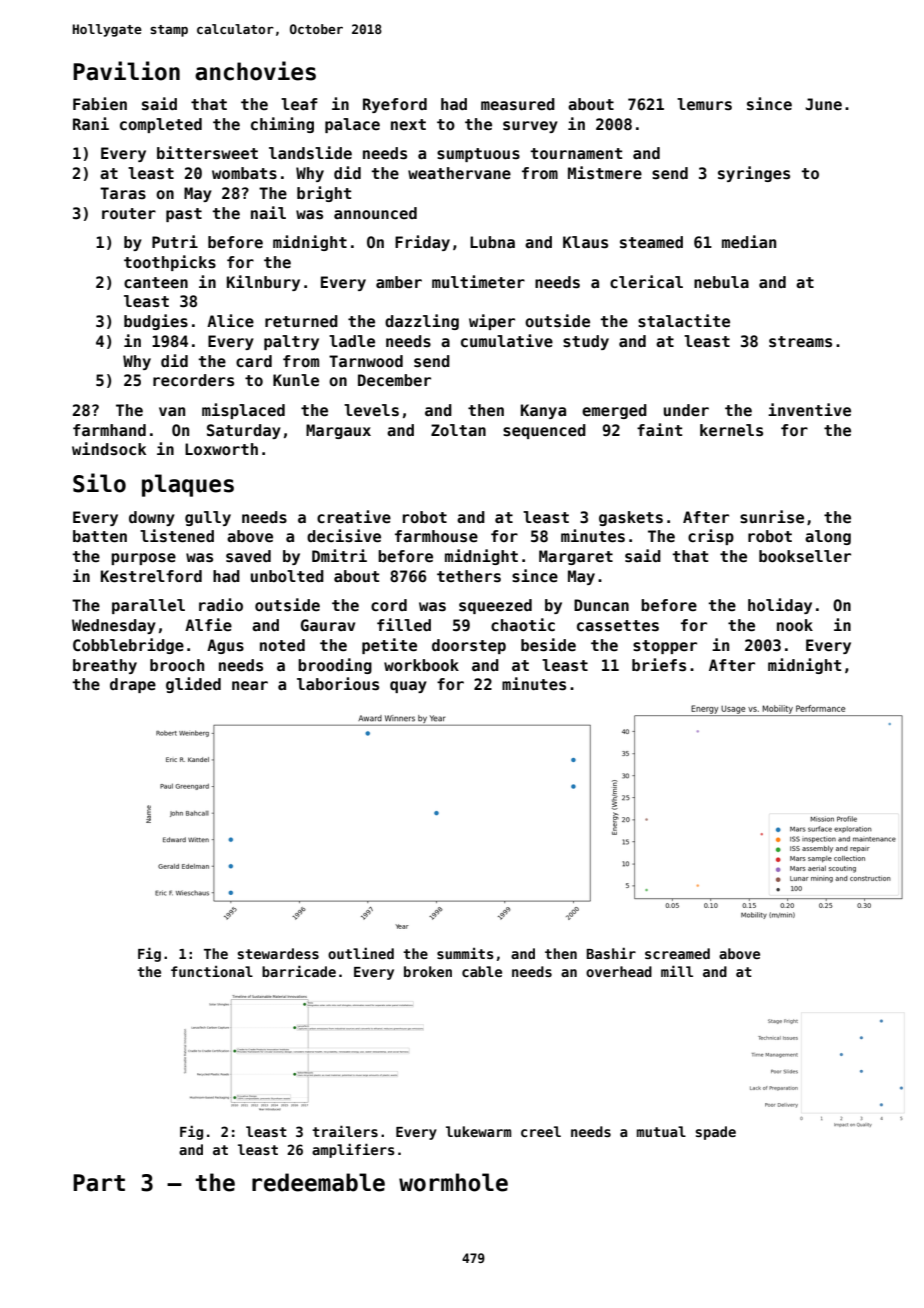 The width and height of the image is (924, 1308). What do you see at coordinates (133, 685) in the image?
I see `drape` at bounding box center [133, 685].
